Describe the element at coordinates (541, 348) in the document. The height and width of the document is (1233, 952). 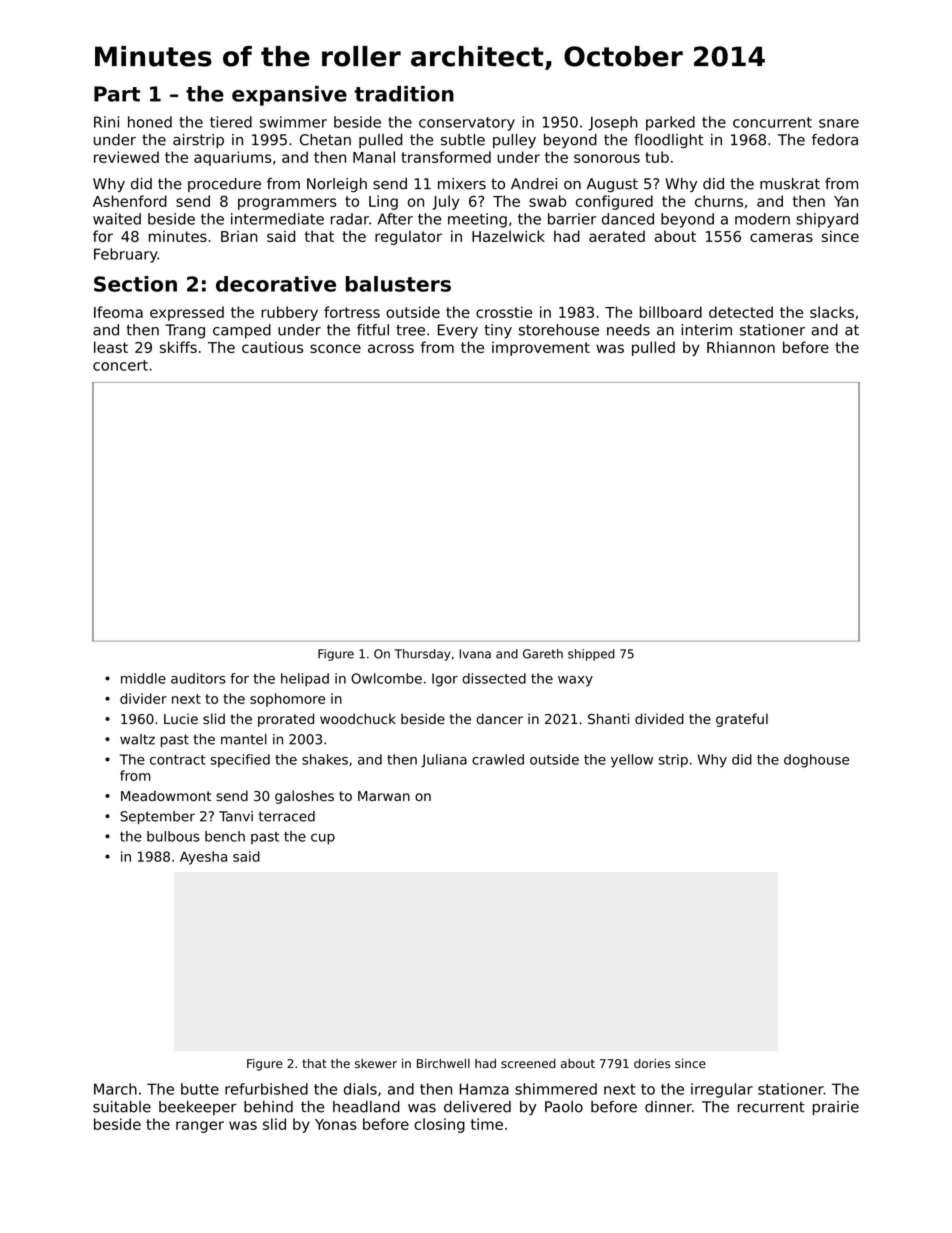
I see `improvement` at that location.
